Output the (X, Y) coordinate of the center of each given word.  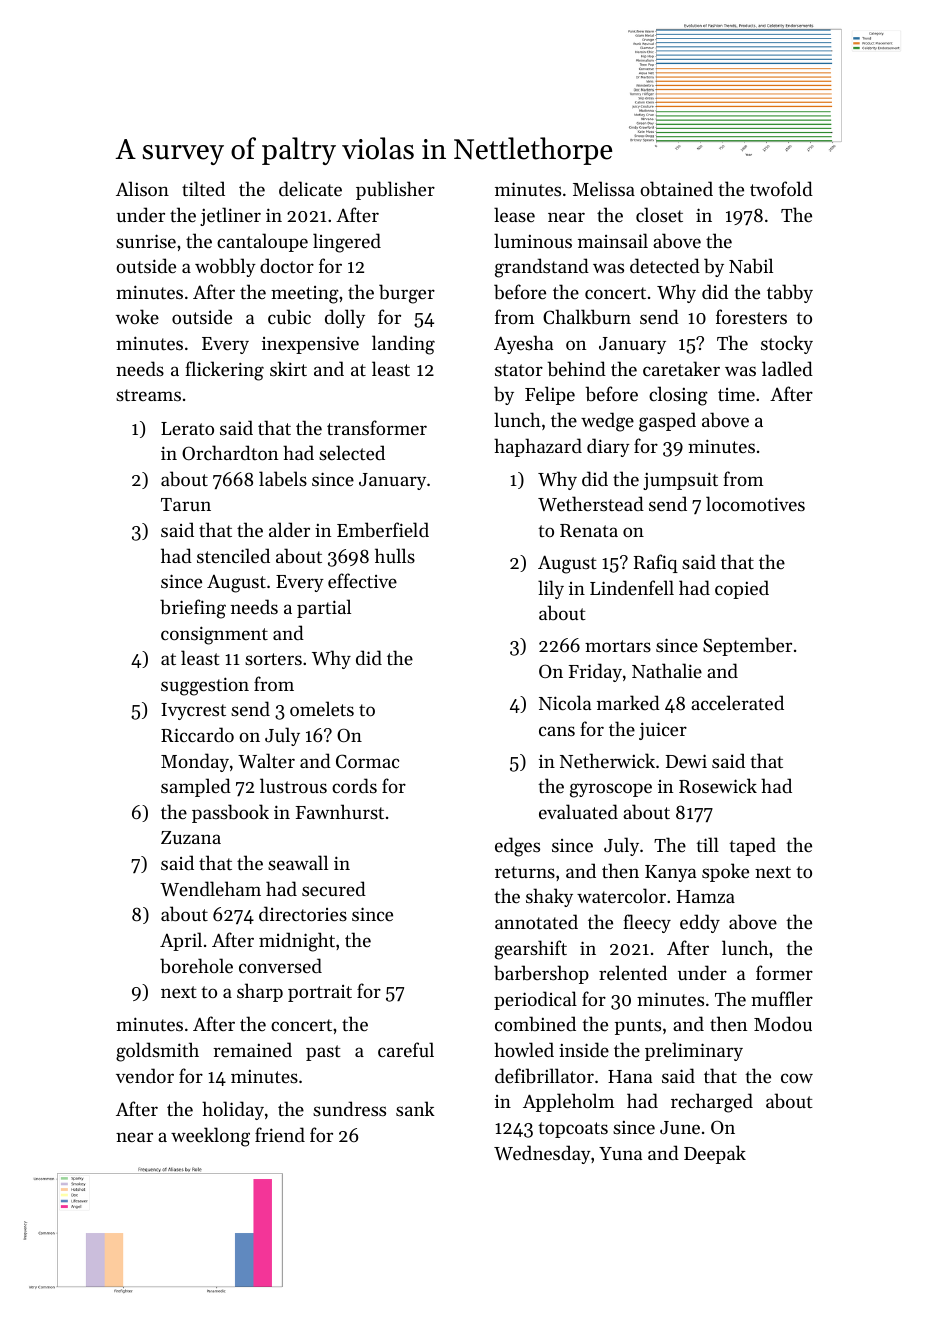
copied (742, 589)
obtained (676, 189)
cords (354, 785)
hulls (395, 555)
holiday (233, 1110)
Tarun (186, 504)
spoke (725, 872)
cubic (289, 316)
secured (334, 888)
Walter (266, 760)
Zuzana (191, 837)
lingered (347, 243)
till (707, 844)
